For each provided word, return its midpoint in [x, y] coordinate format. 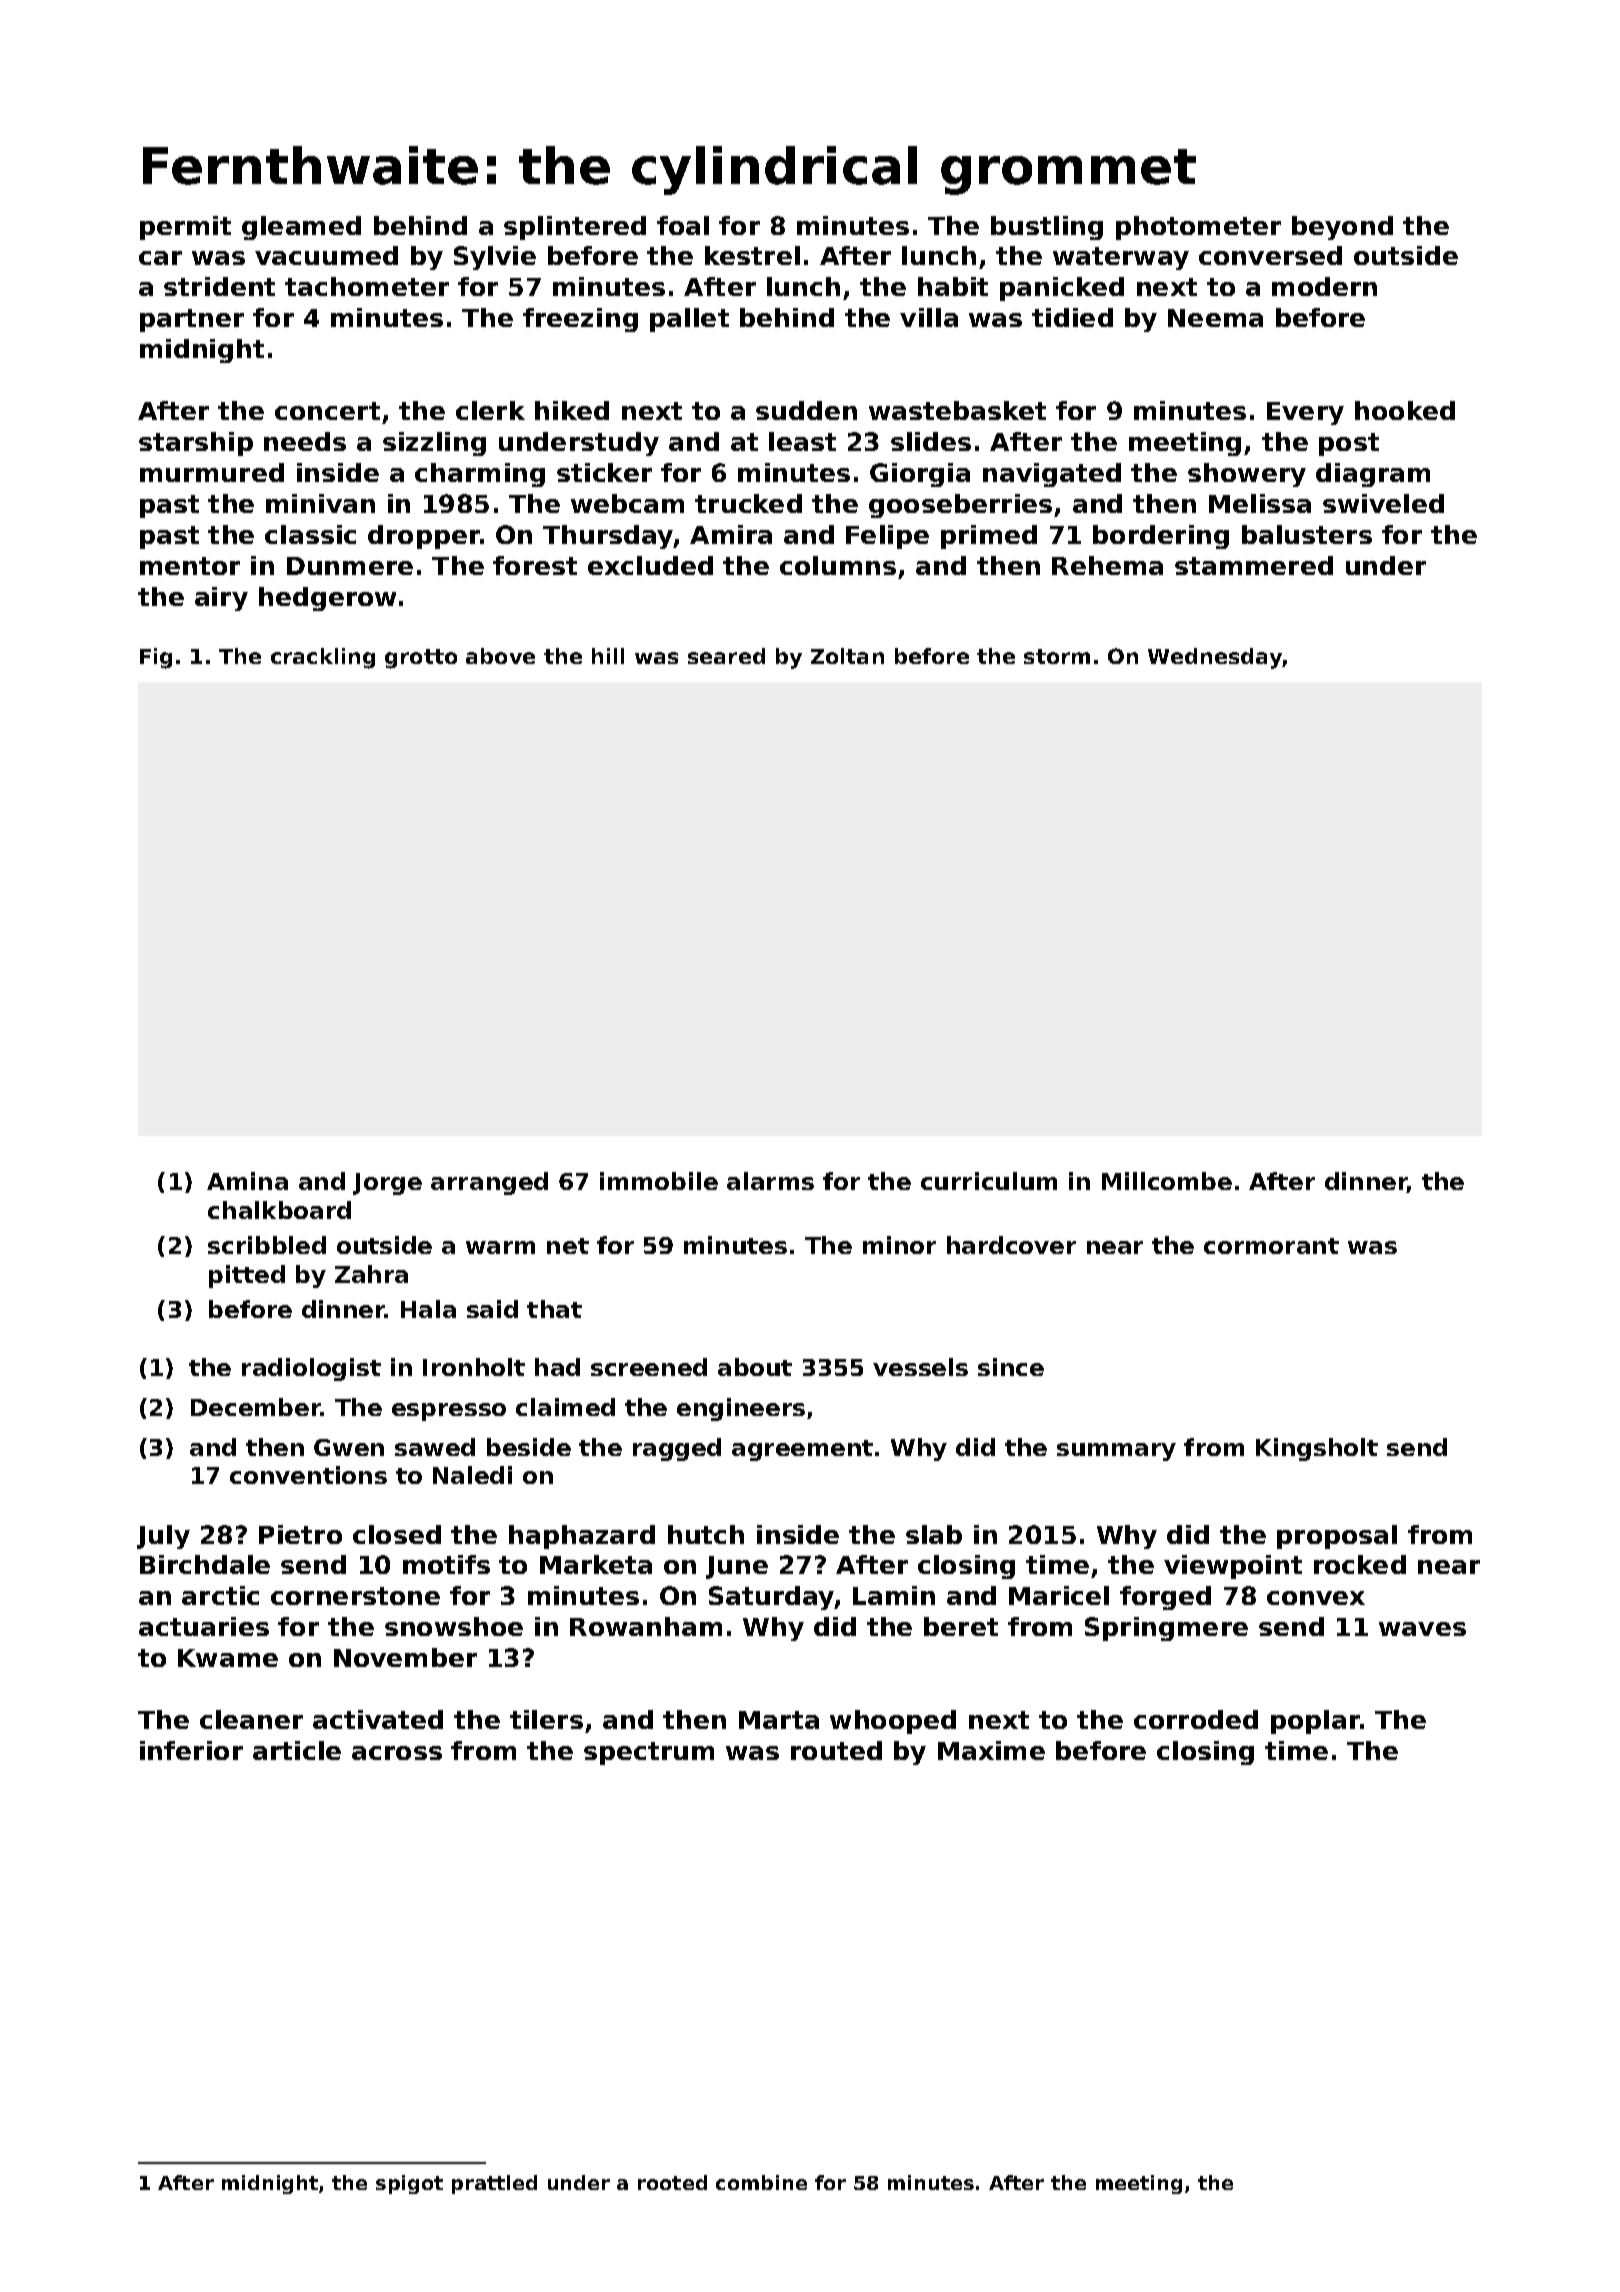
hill [608, 656]
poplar [1315, 1722]
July [163, 1537]
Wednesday [1215, 658]
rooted [672, 2182]
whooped [893, 1722]
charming [480, 475]
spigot [409, 2184]
